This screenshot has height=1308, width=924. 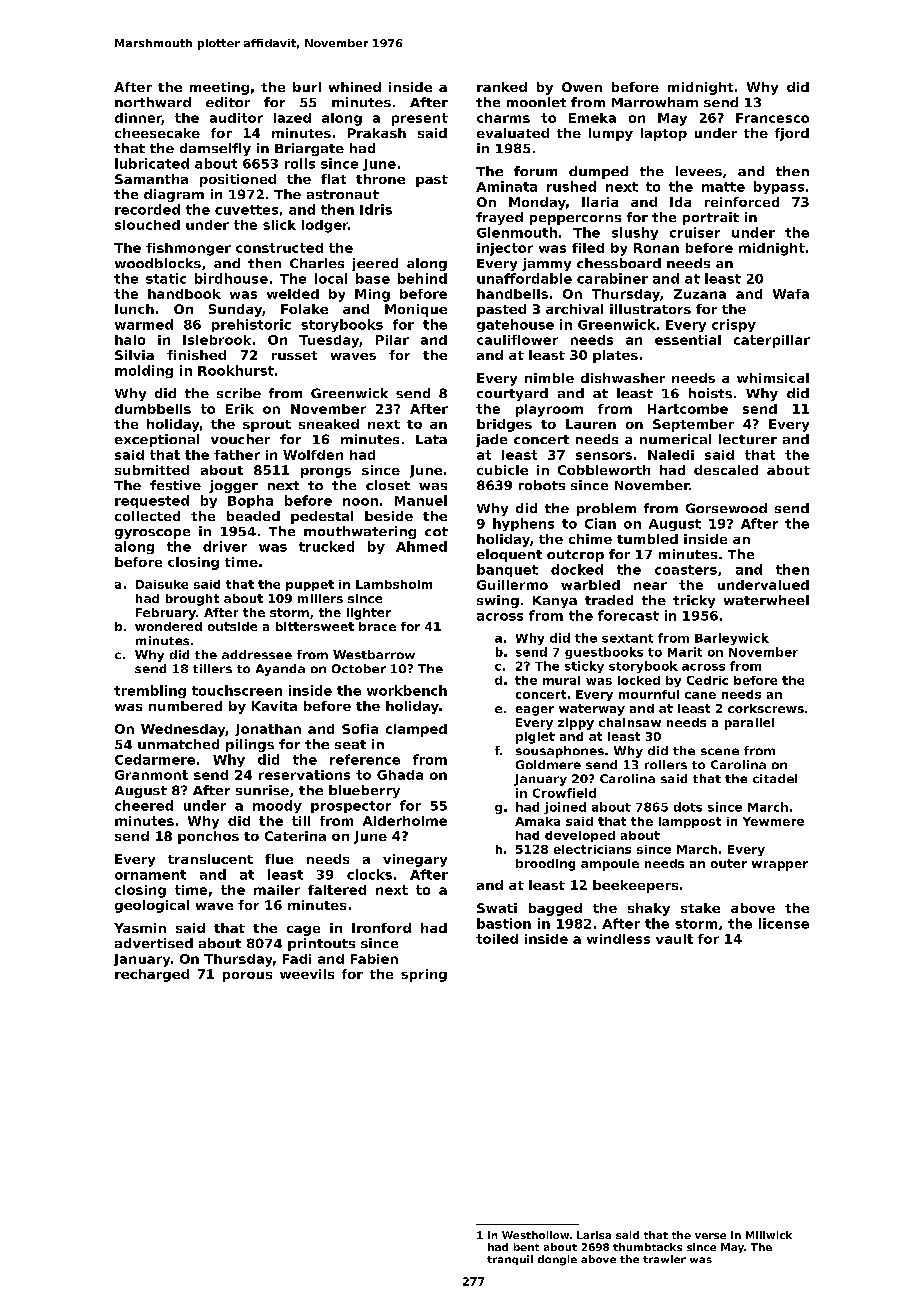 I want to click on Silvia, so click(x=134, y=355).
